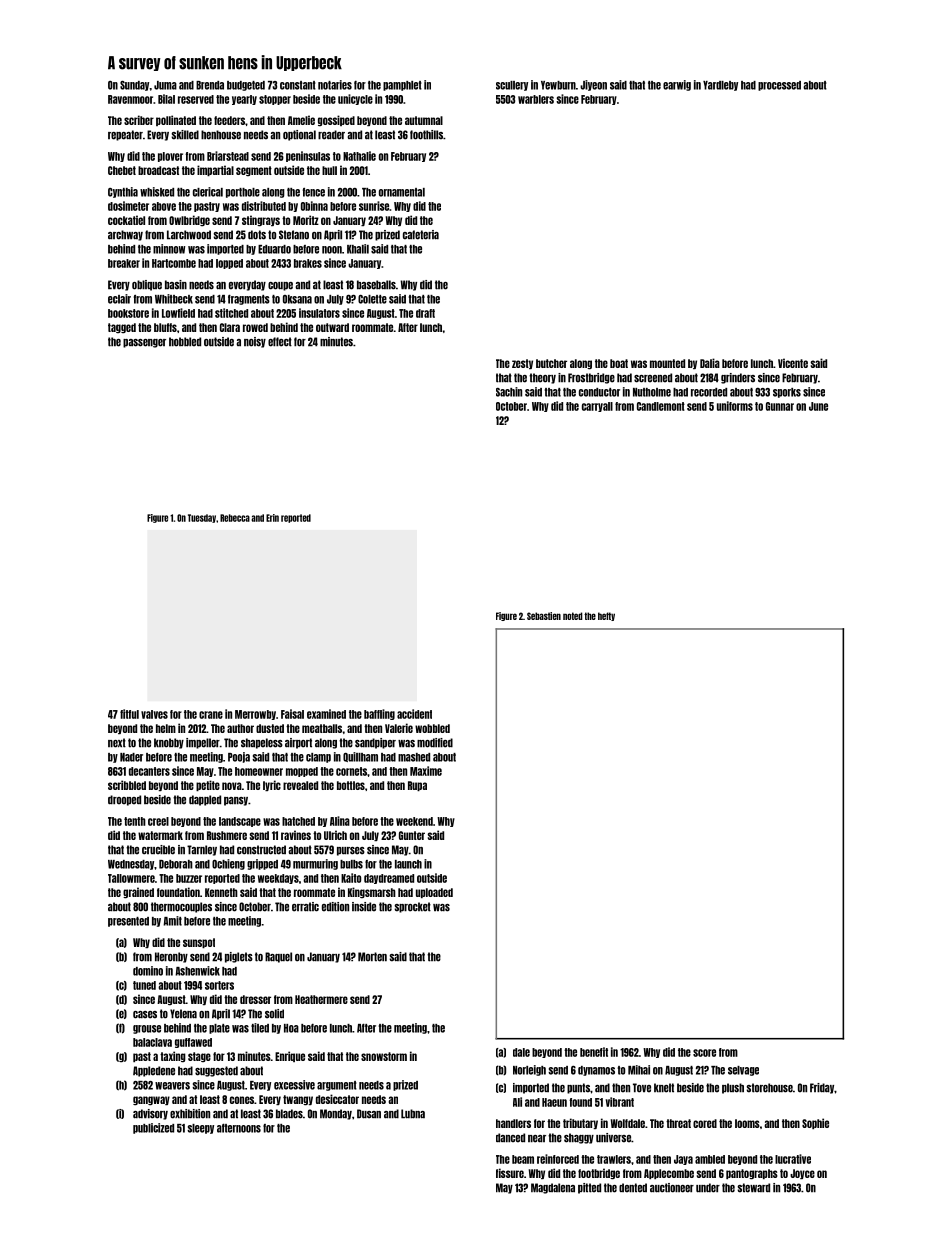  What do you see at coordinates (235, 518) in the document?
I see `Rebecca` at bounding box center [235, 518].
